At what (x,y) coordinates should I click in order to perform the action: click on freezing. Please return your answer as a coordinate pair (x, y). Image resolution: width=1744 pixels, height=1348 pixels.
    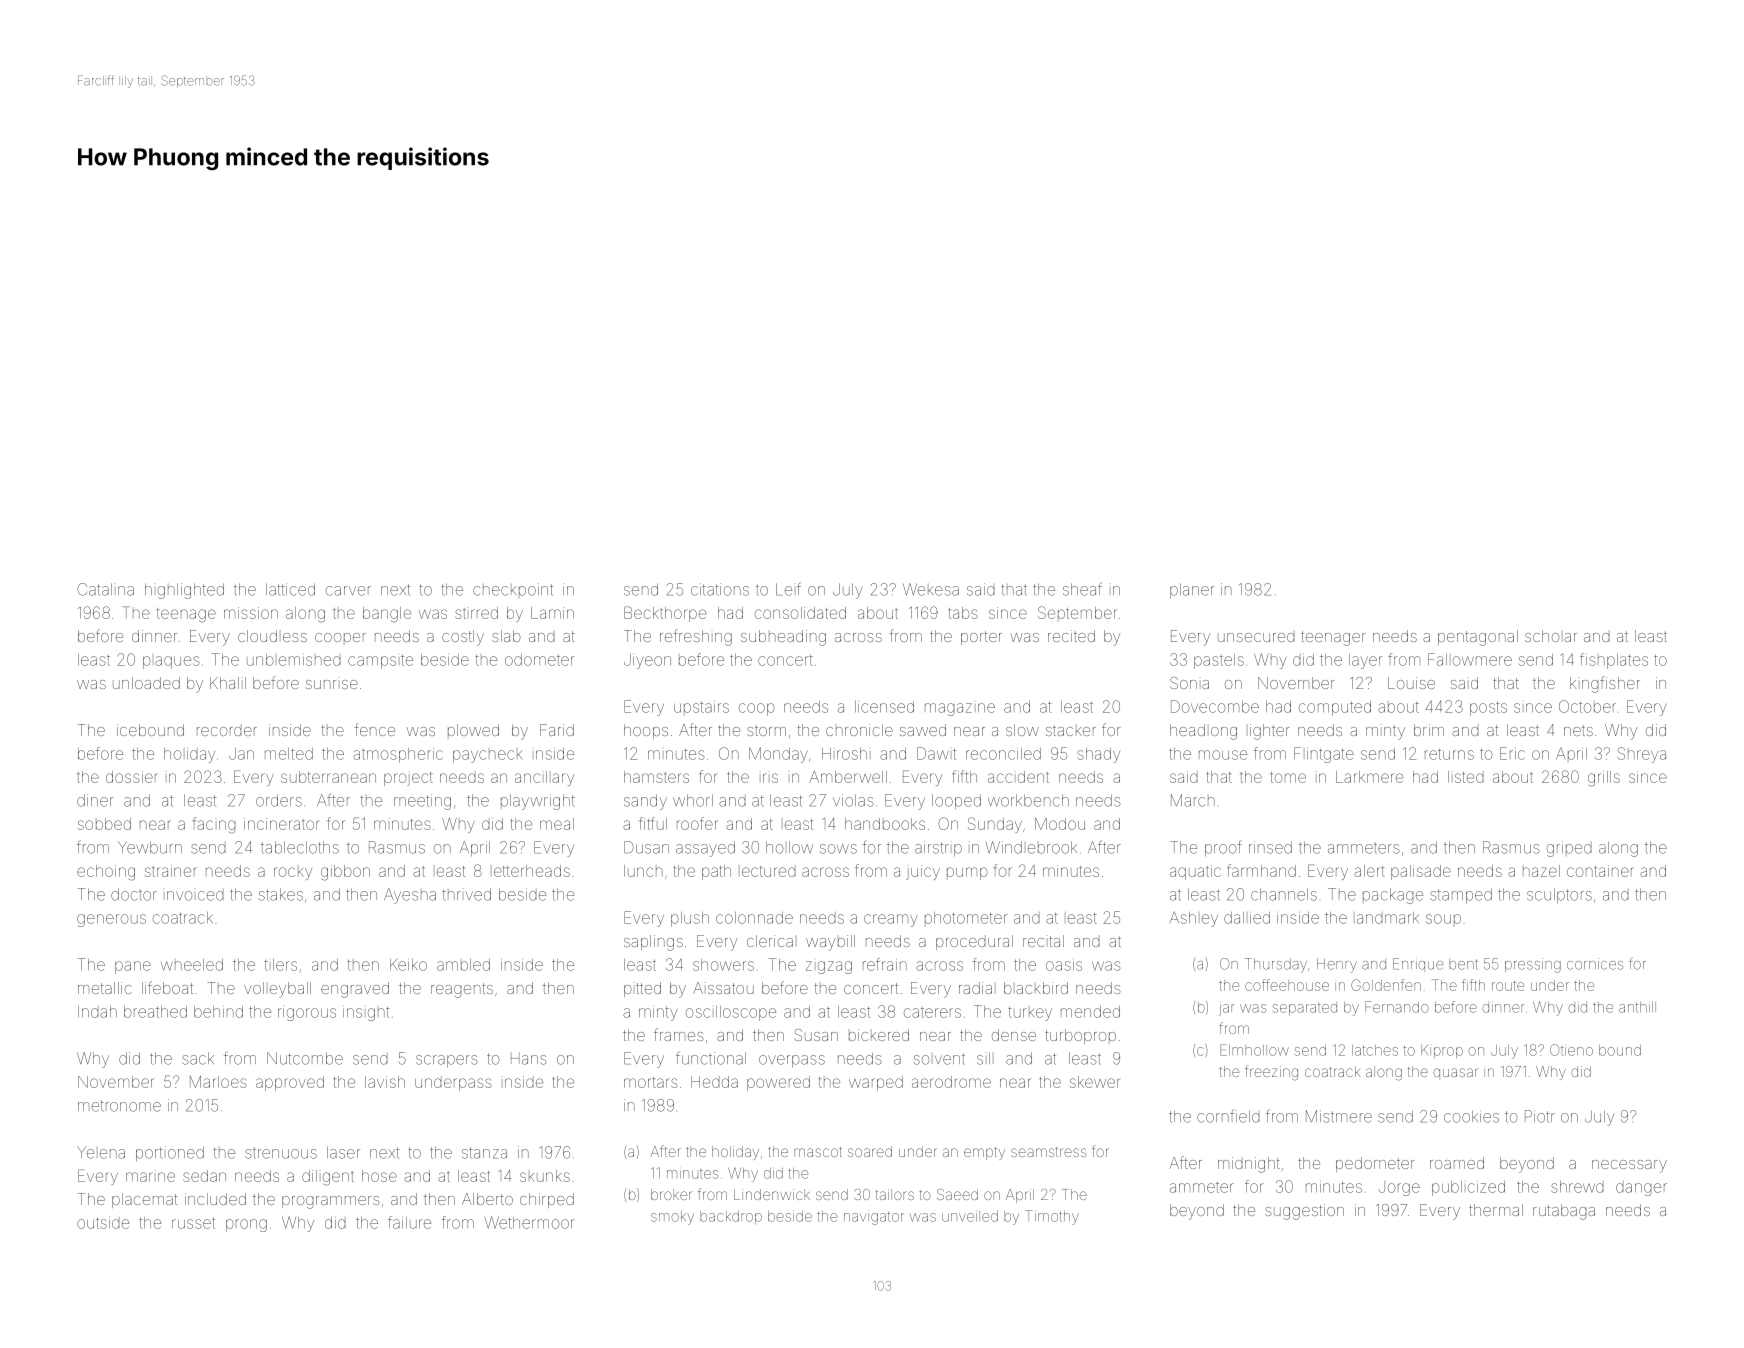
    Looking at the image, I should click on (1271, 1072).
